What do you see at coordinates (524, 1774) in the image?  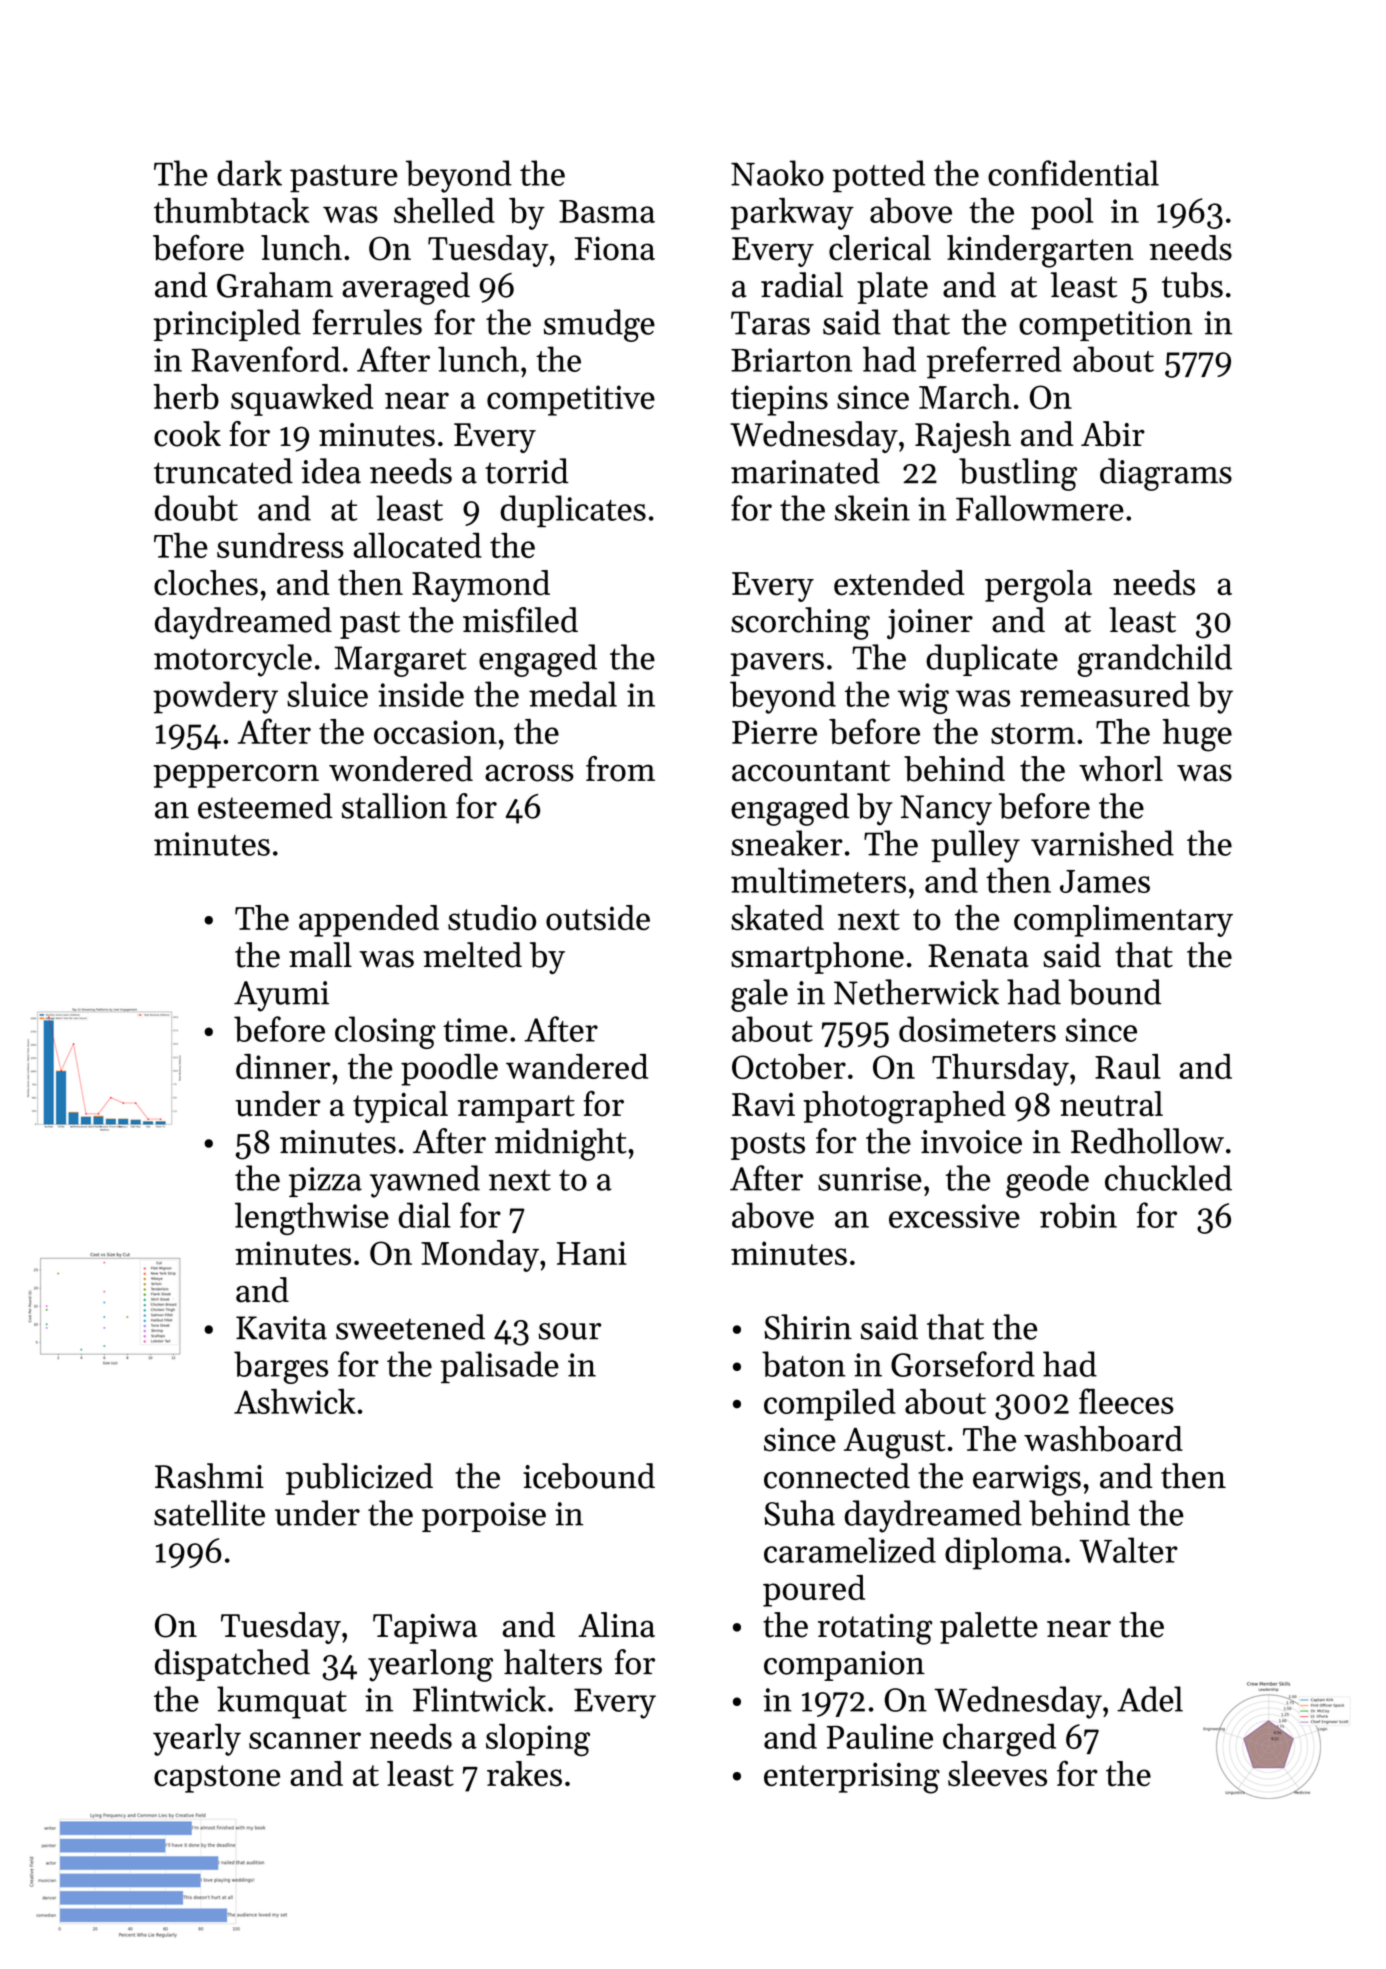 I see `rakes` at bounding box center [524, 1774].
